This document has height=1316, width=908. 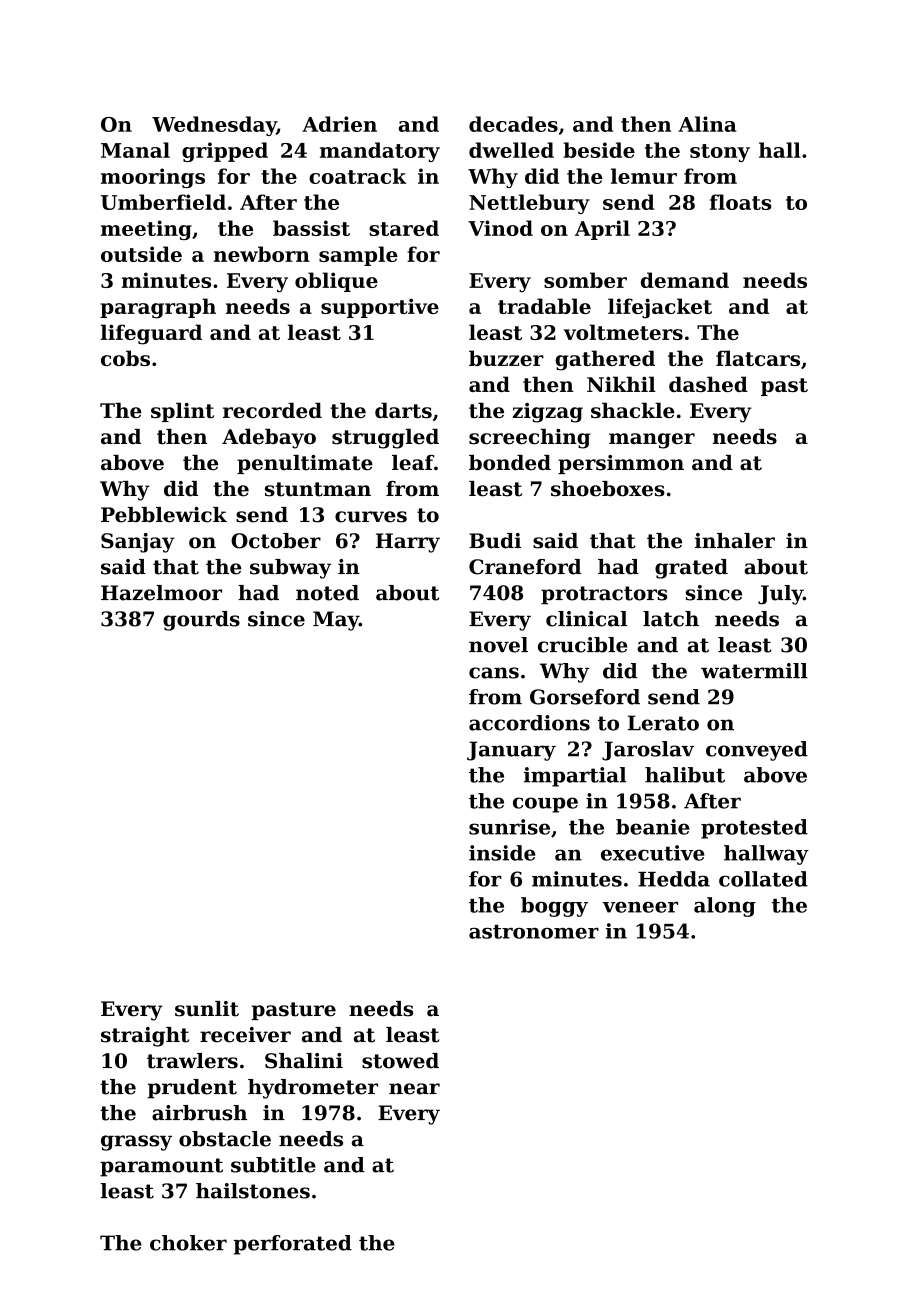 What do you see at coordinates (498, 645) in the document?
I see `novel` at bounding box center [498, 645].
